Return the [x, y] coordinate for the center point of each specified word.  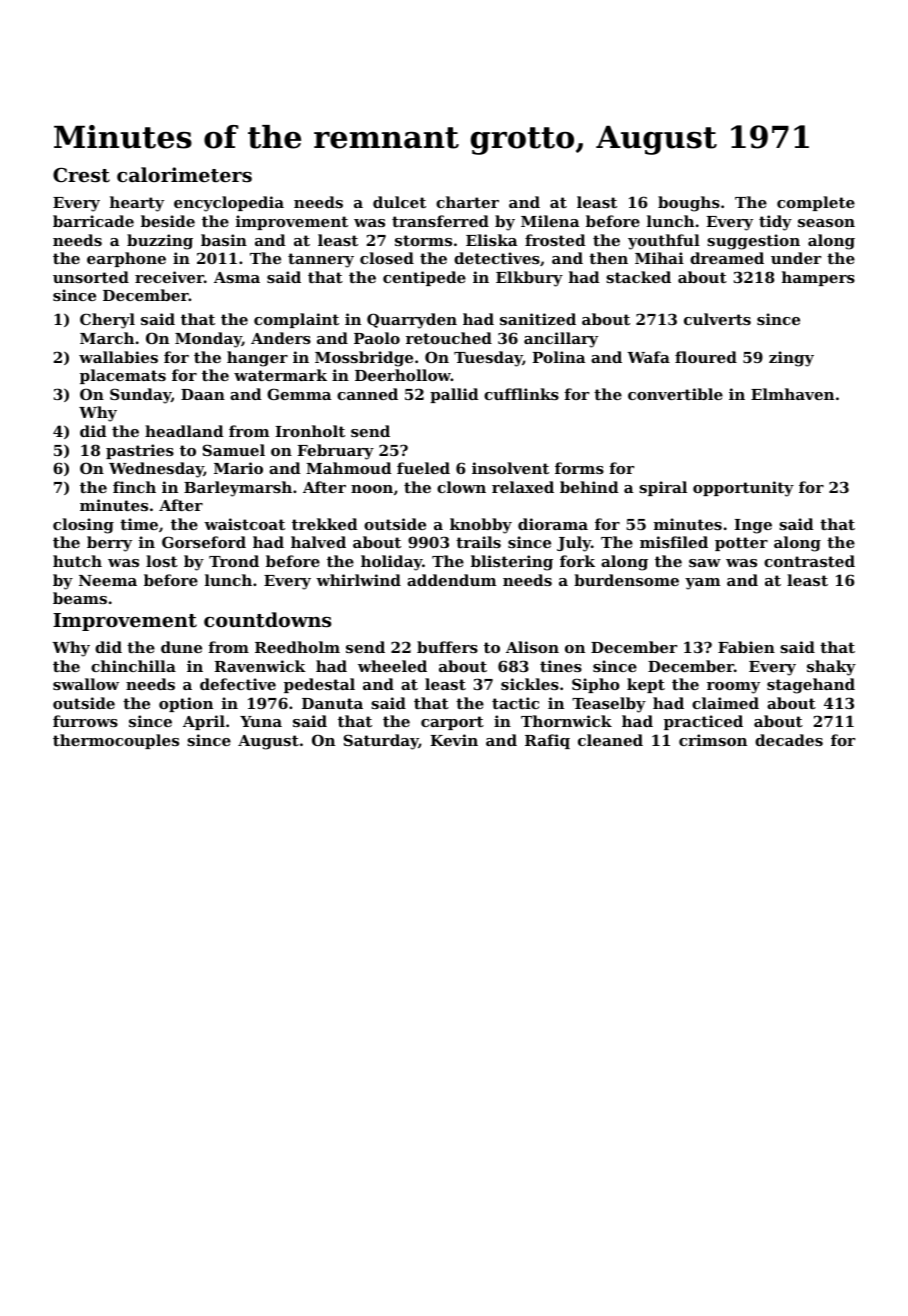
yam [702, 584]
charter [467, 202]
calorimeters [184, 174]
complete [816, 203]
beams [80, 598]
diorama [553, 524]
